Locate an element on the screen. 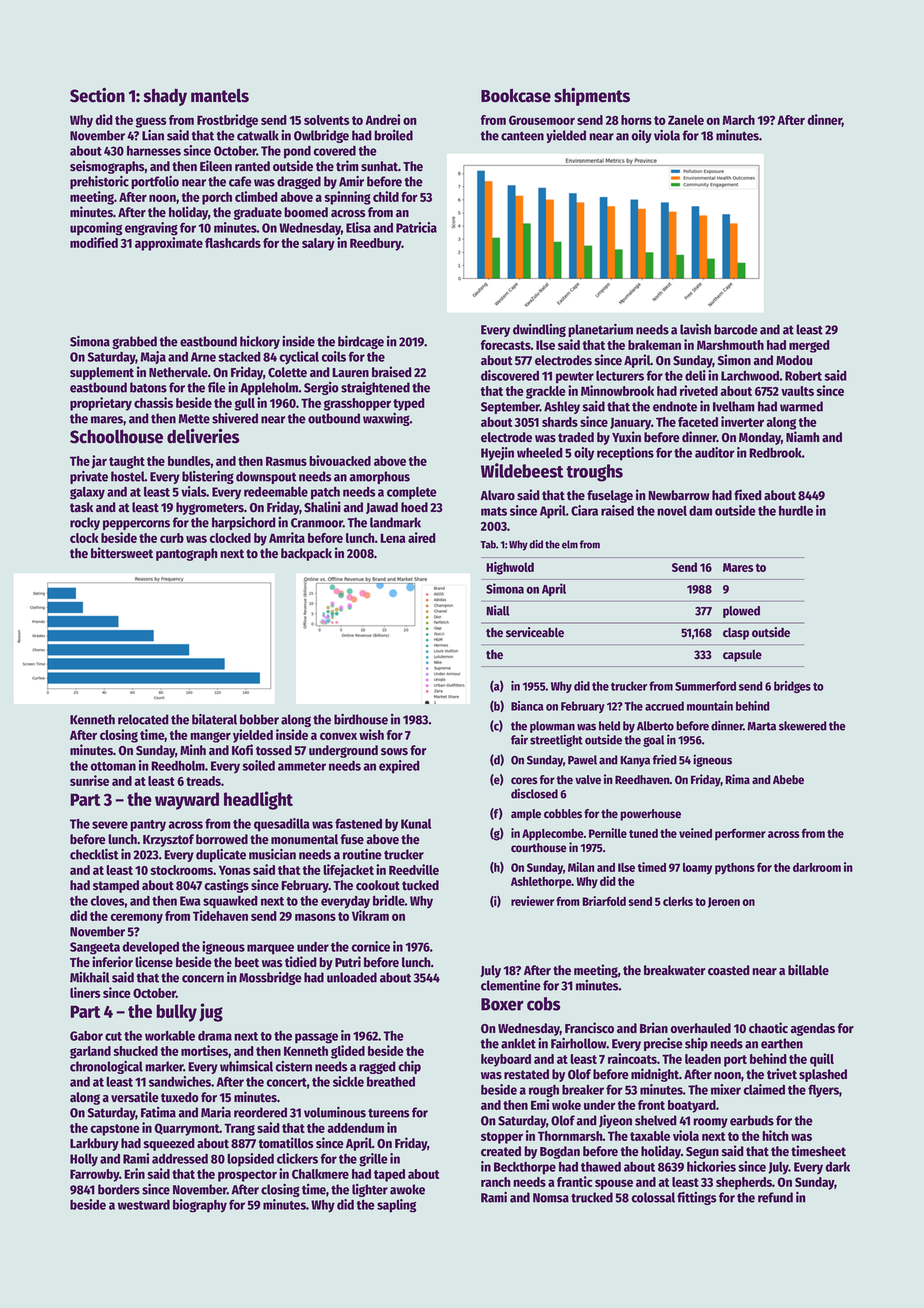 This screenshot has height=1308, width=924. biography is located at coordinates (200, 1206).
